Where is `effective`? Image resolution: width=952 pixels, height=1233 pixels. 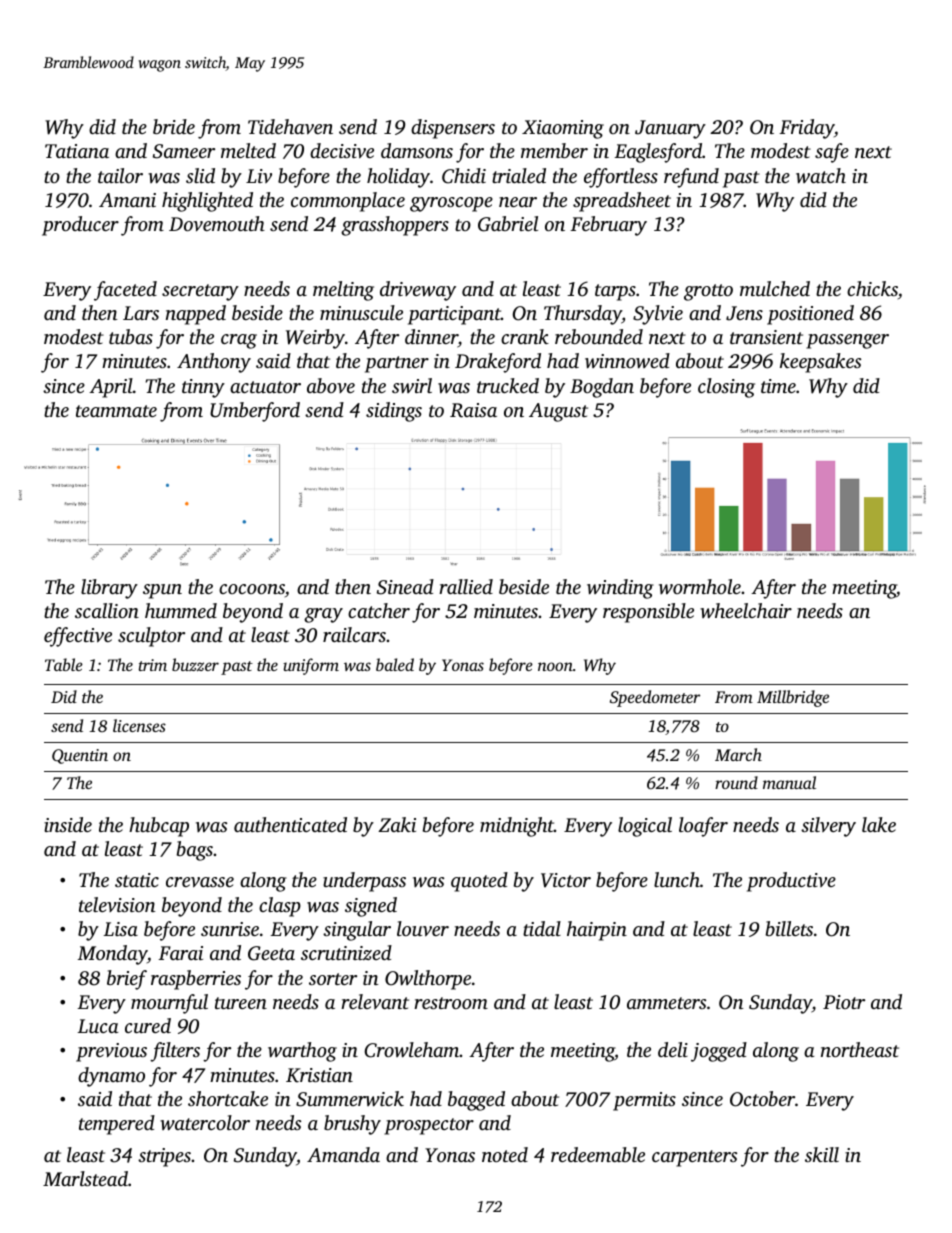
effective is located at coordinates (78, 637).
